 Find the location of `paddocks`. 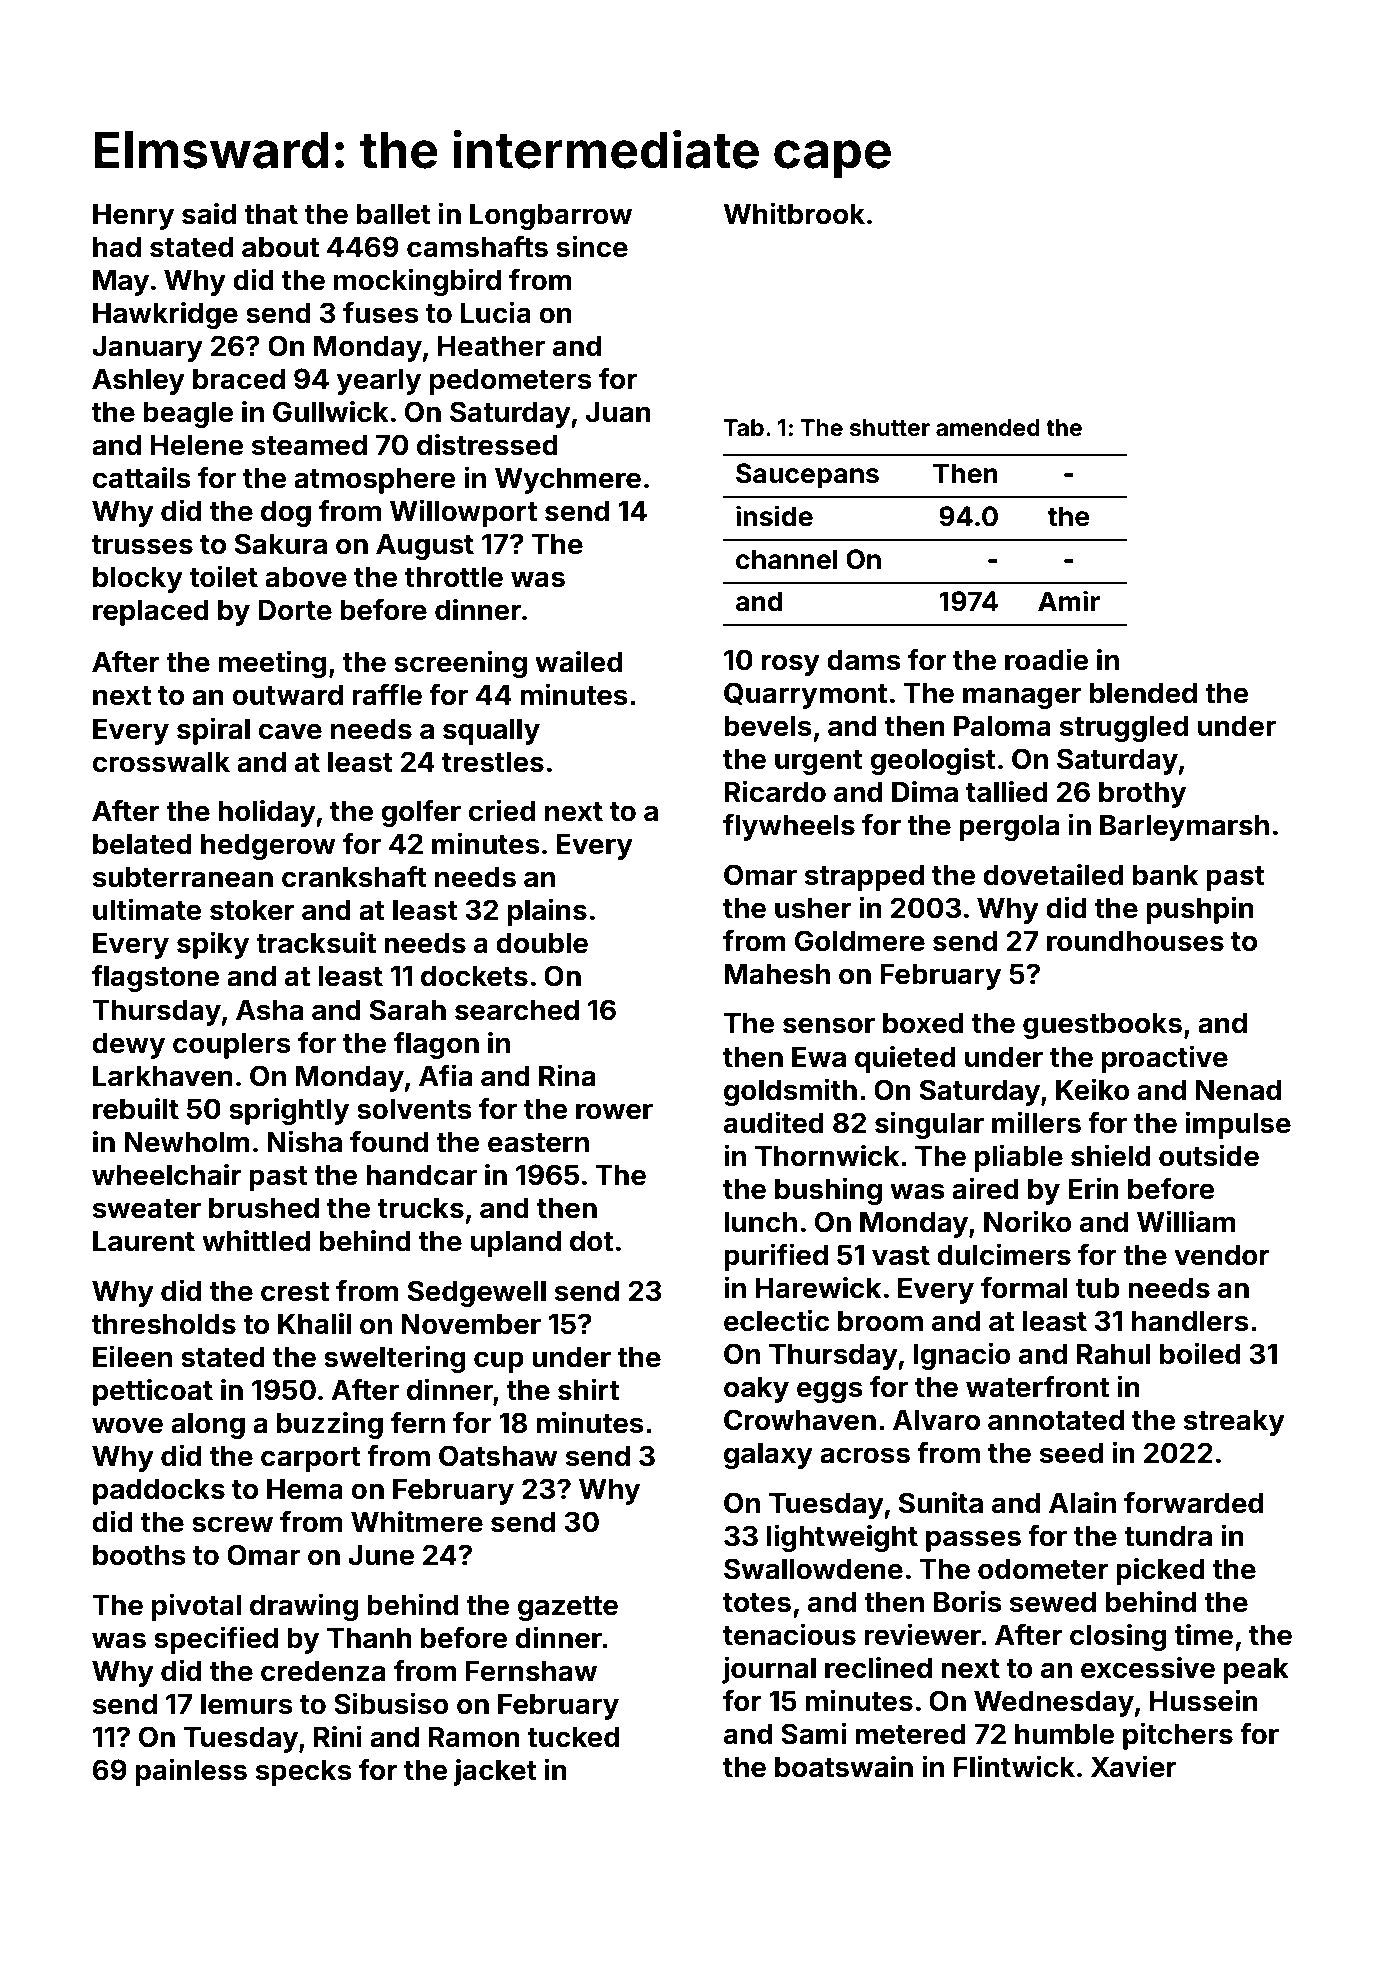

paddocks is located at coordinates (159, 1491).
